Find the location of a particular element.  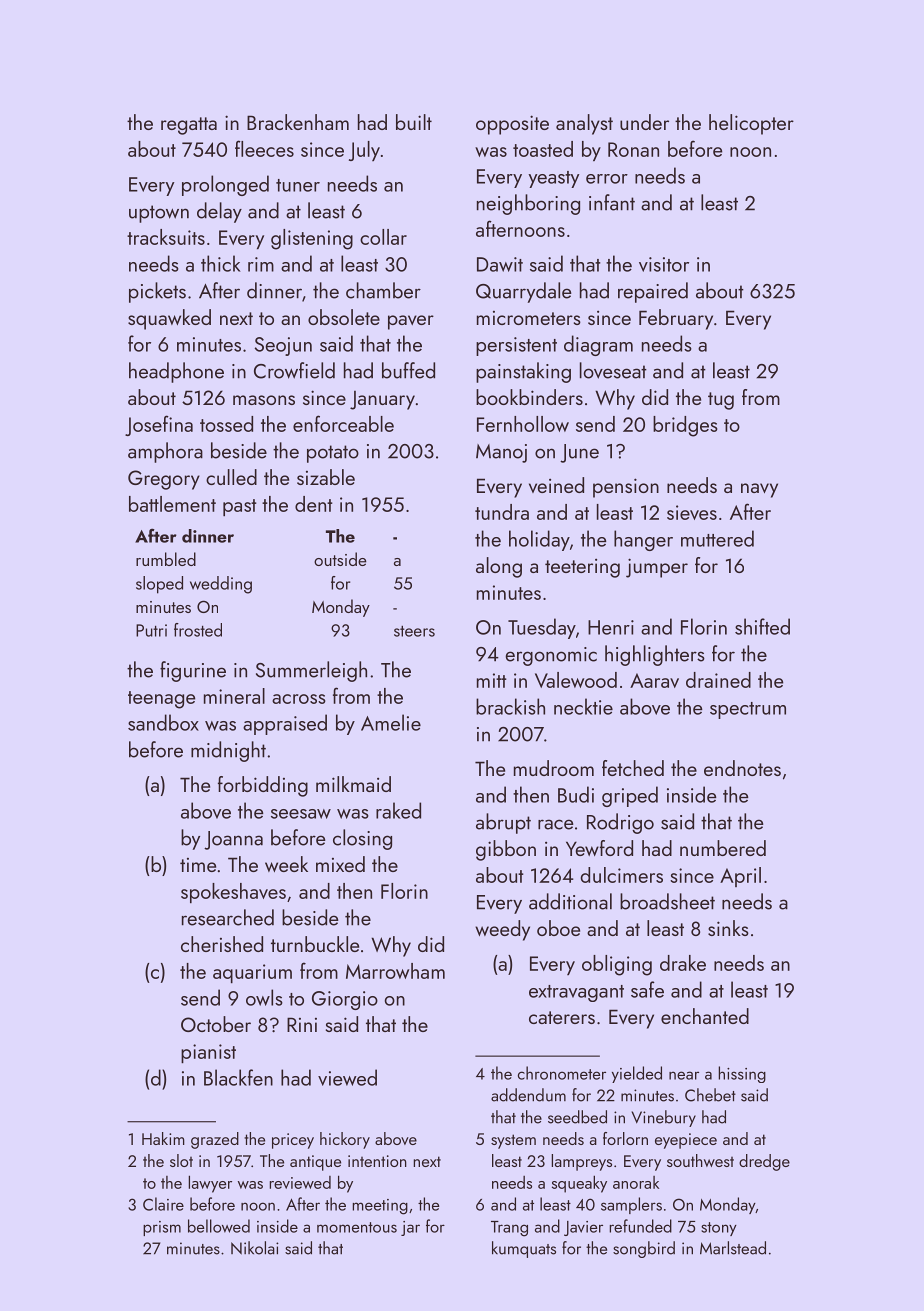

loveseat is located at coordinates (613, 370).
